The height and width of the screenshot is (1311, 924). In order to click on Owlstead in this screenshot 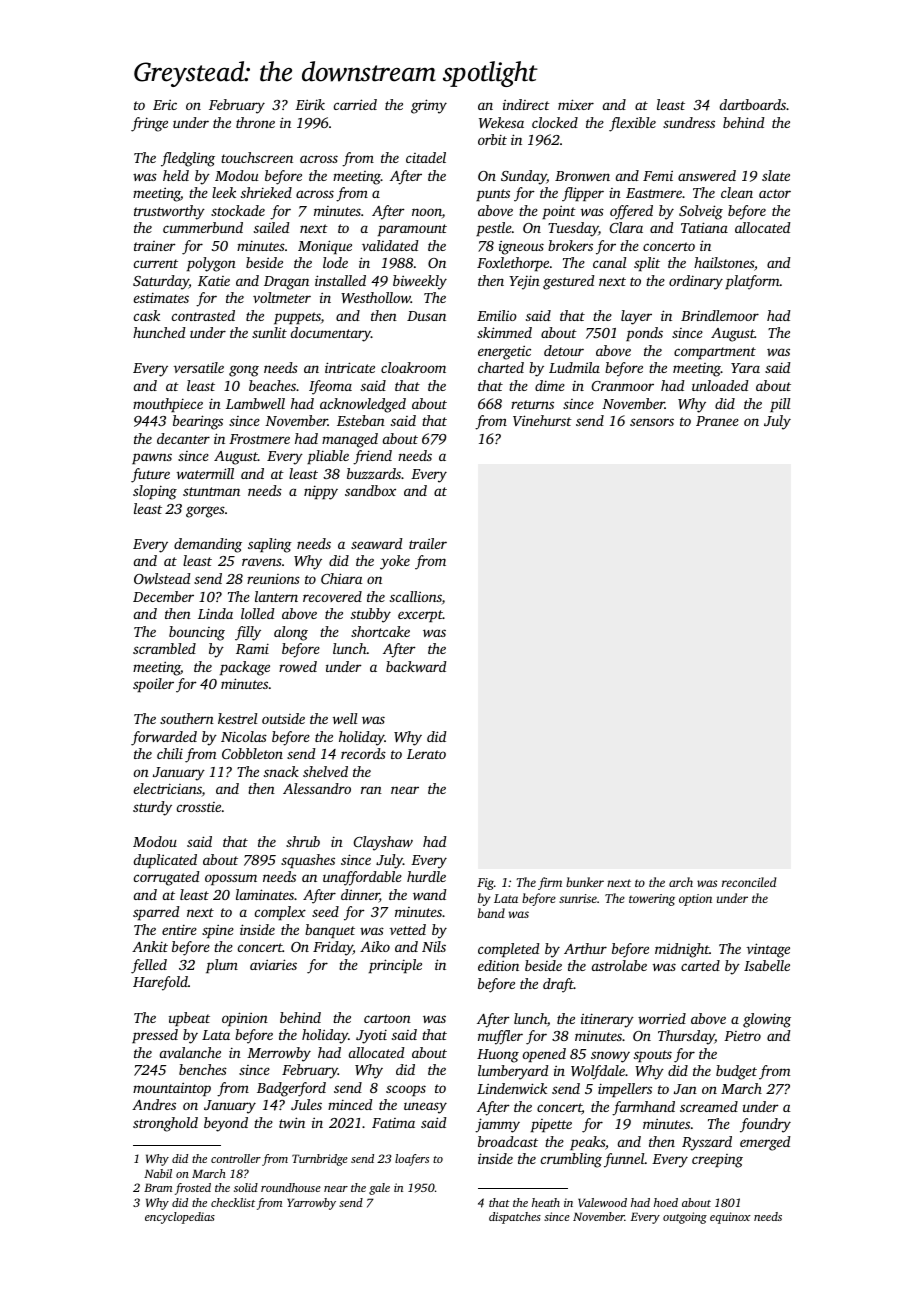, I will do `click(162, 578)`.
